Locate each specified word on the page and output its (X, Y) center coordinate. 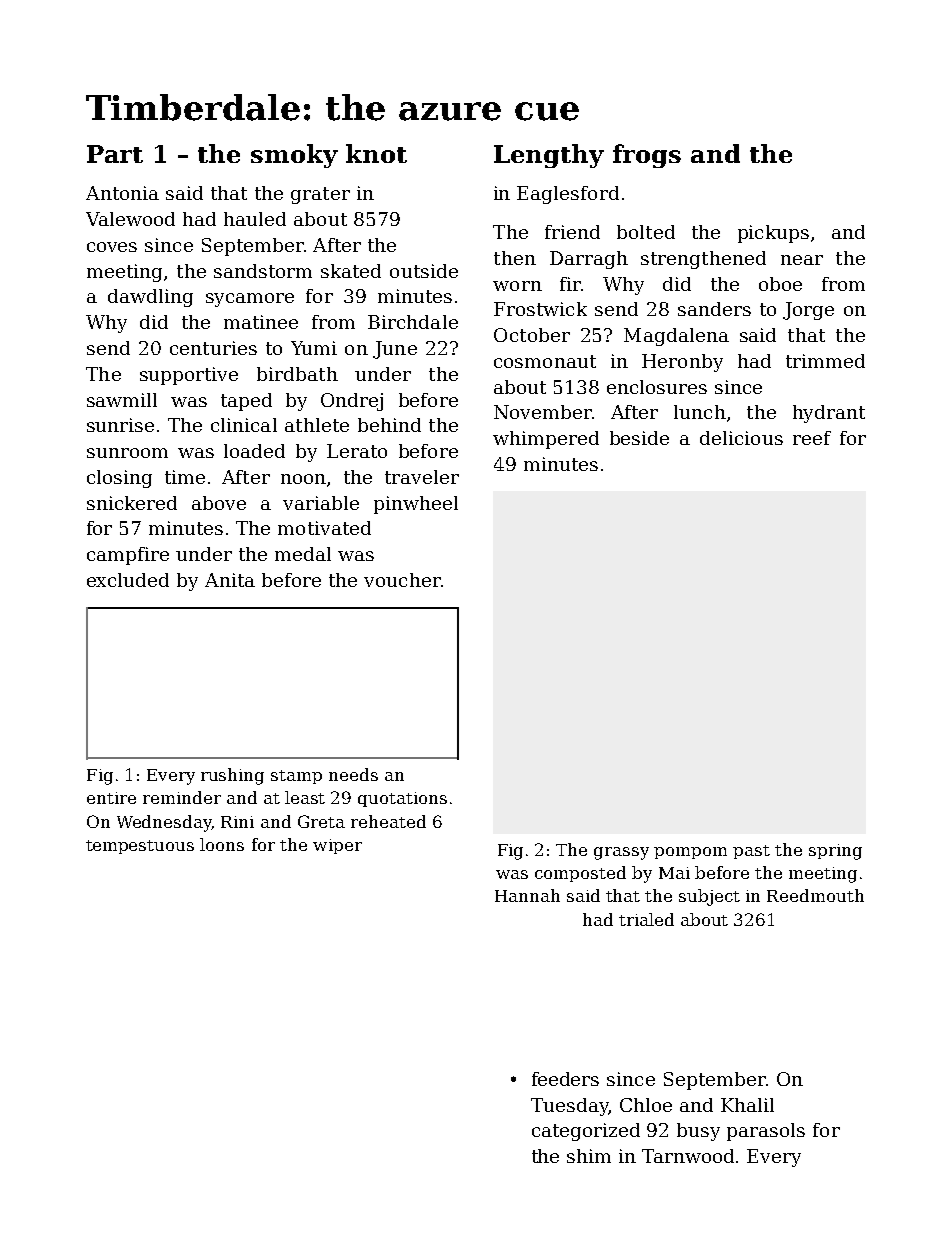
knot (376, 153)
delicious (741, 438)
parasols (766, 1132)
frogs (647, 156)
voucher (402, 580)
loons (222, 844)
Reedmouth (815, 895)
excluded (128, 580)
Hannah (527, 895)
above (219, 503)
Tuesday (569, 1107)
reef (812, 438)
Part (115, 154)
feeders (565, 1079)
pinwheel (416, 505)
